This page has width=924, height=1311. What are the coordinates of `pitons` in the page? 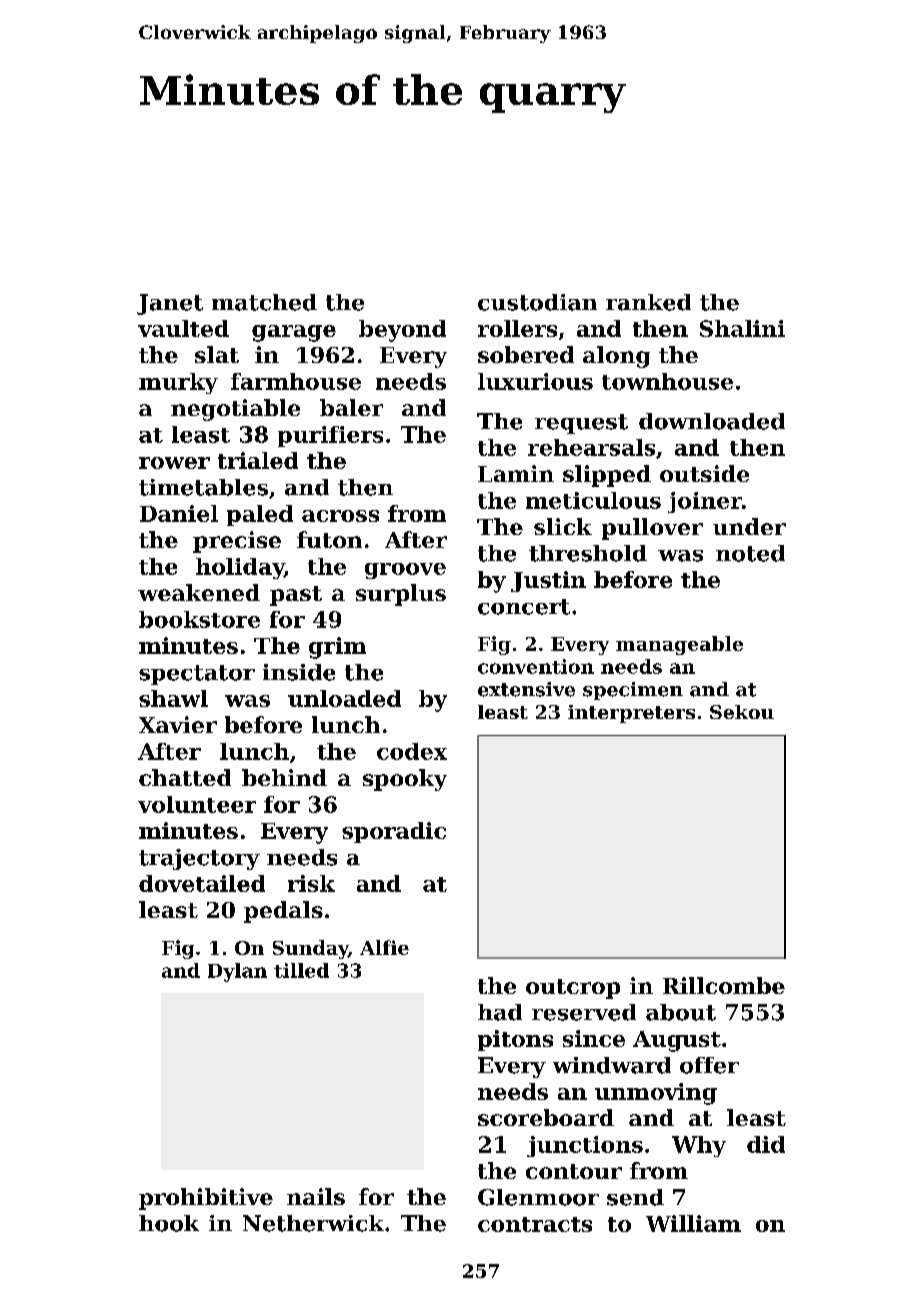 It's located at (515, 1040).
